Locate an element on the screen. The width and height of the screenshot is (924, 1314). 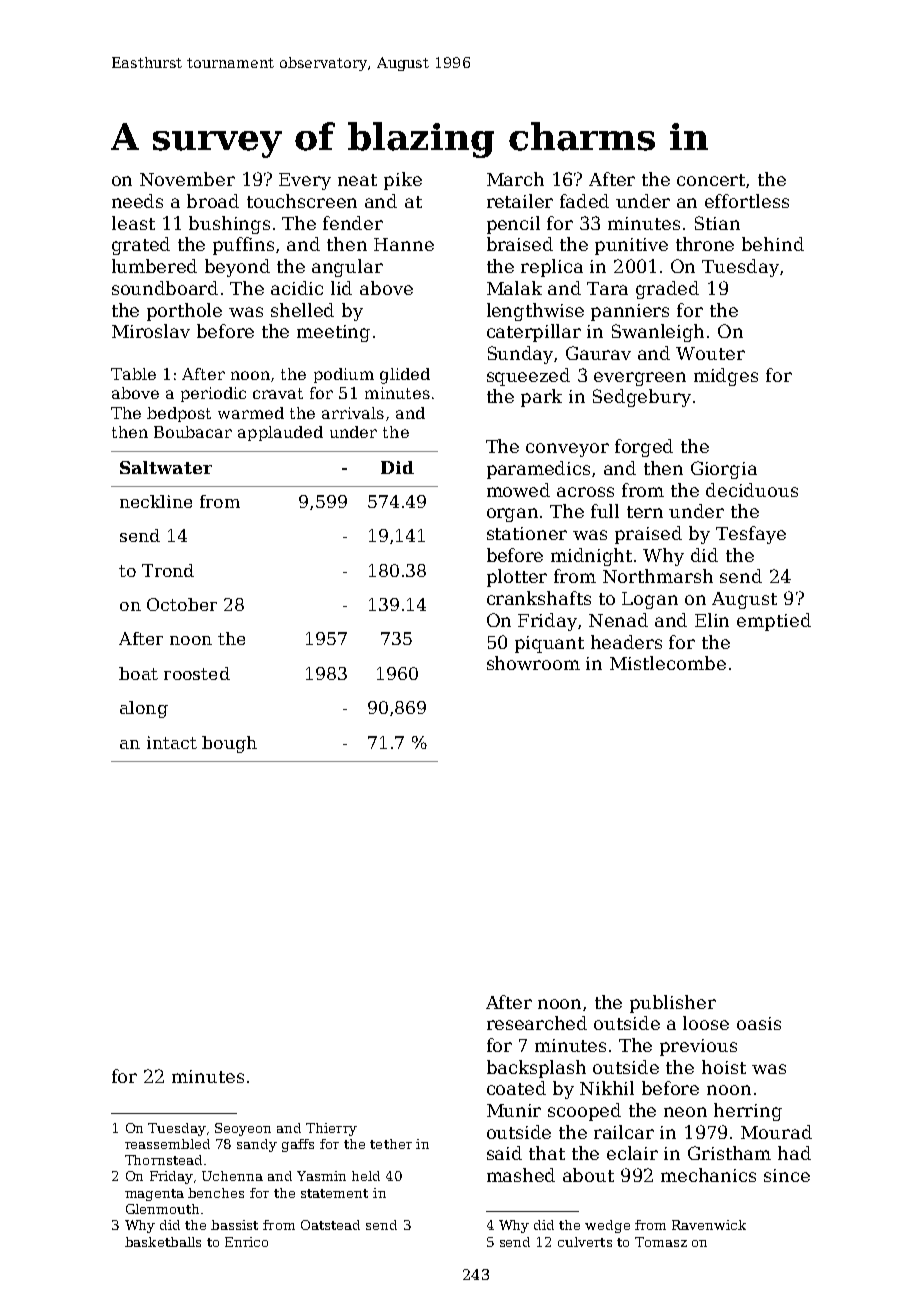
Tesfaye is located at coordinates (751, 535).
